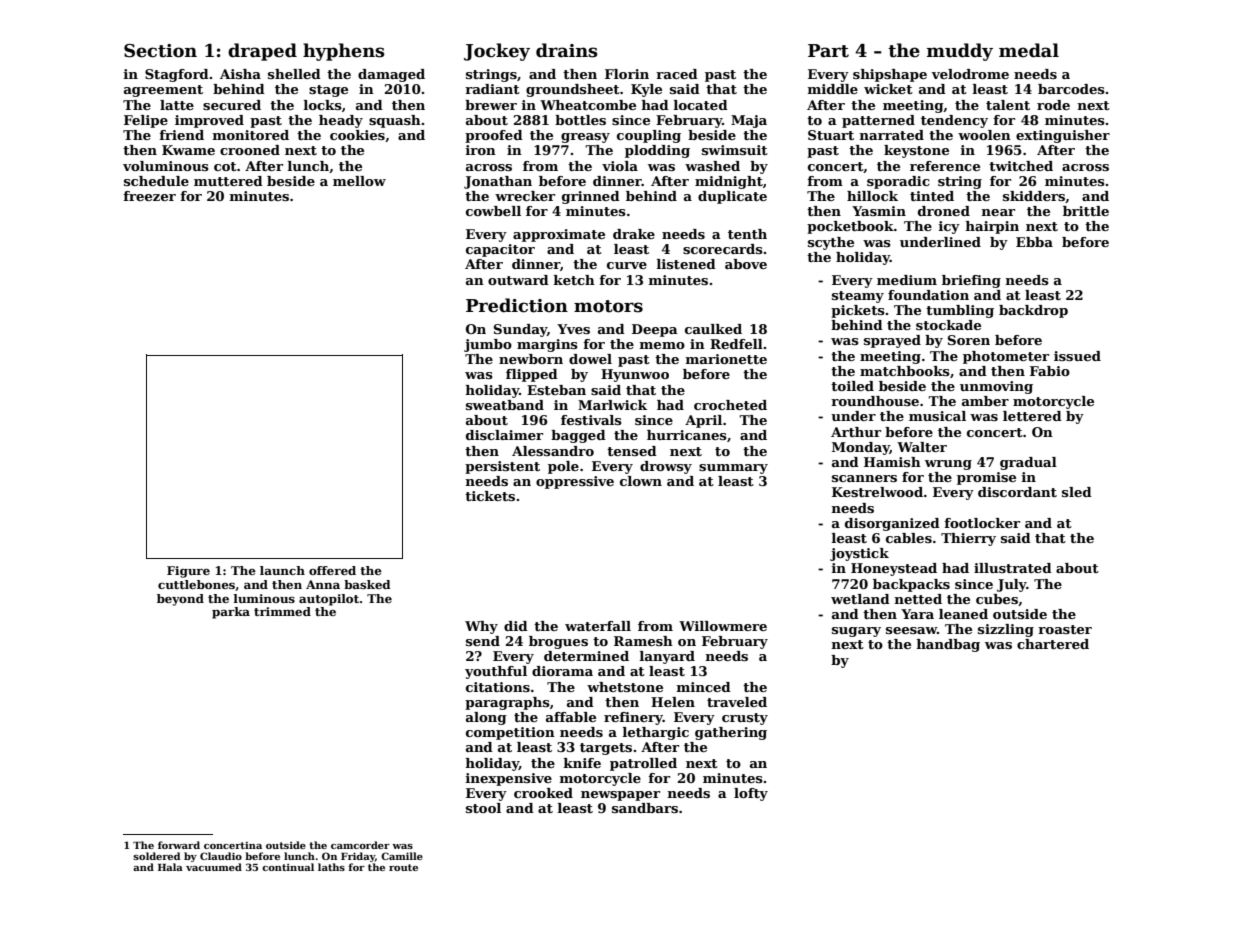  What do you see at coordinates (228, 181) in the screenshot?
I see `muttered` at bounding box center [228, 181].
